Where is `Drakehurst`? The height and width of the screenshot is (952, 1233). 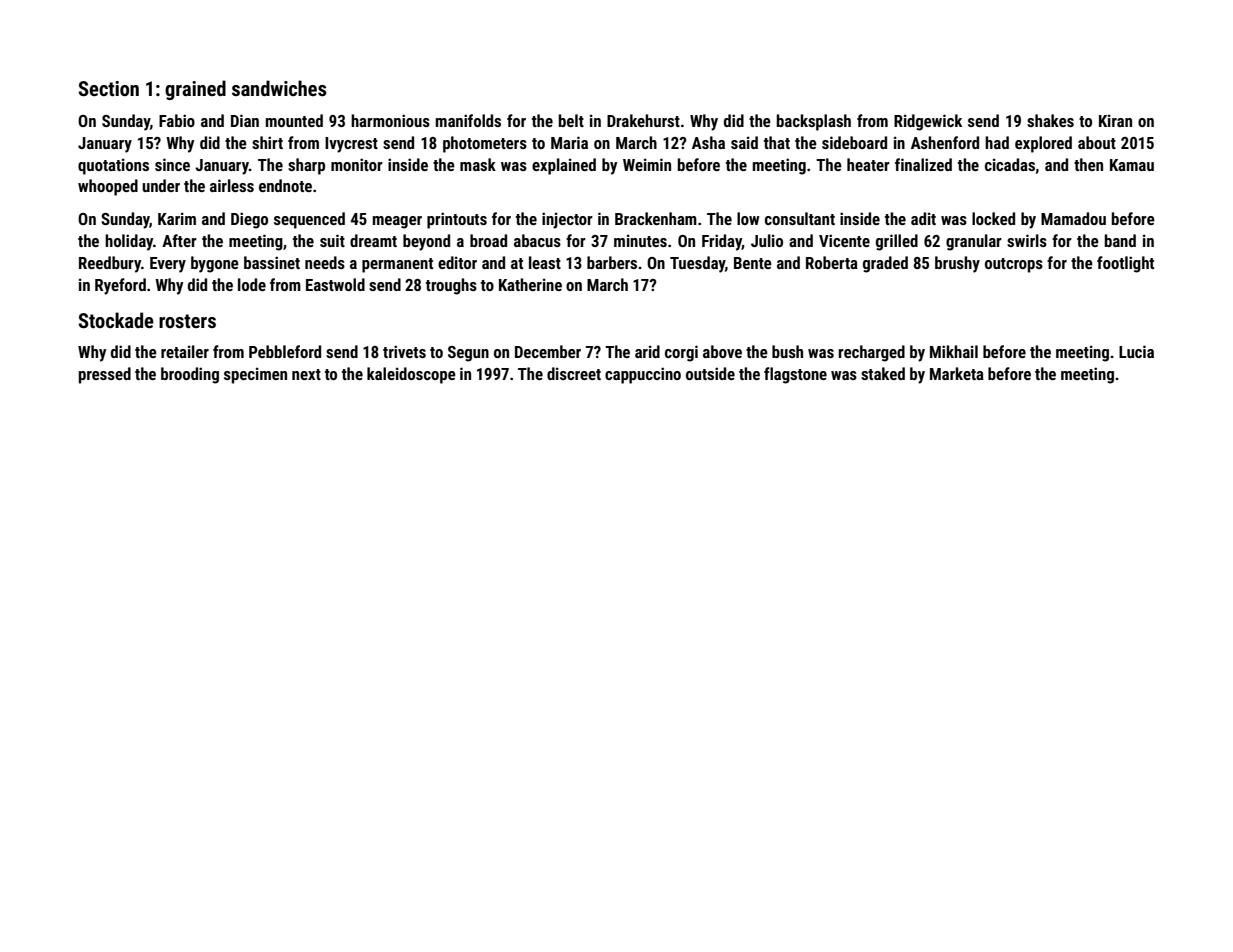 Drakehurst is located at coordinates (643, 120).
